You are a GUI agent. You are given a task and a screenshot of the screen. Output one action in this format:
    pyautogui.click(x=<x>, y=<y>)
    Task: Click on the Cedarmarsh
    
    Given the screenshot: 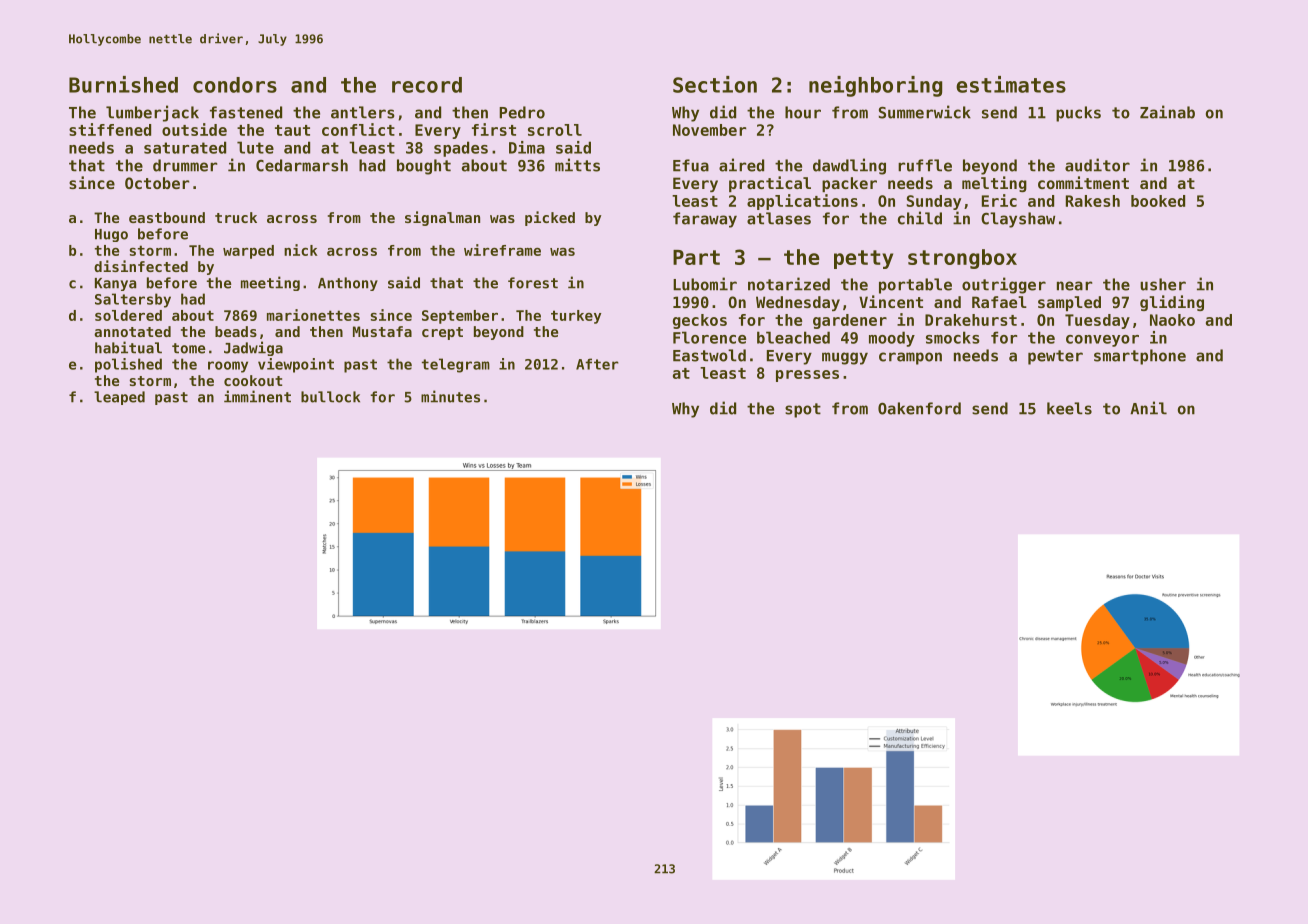 What is the action you would take?
    pyautogui.click(x=302, y=165)
